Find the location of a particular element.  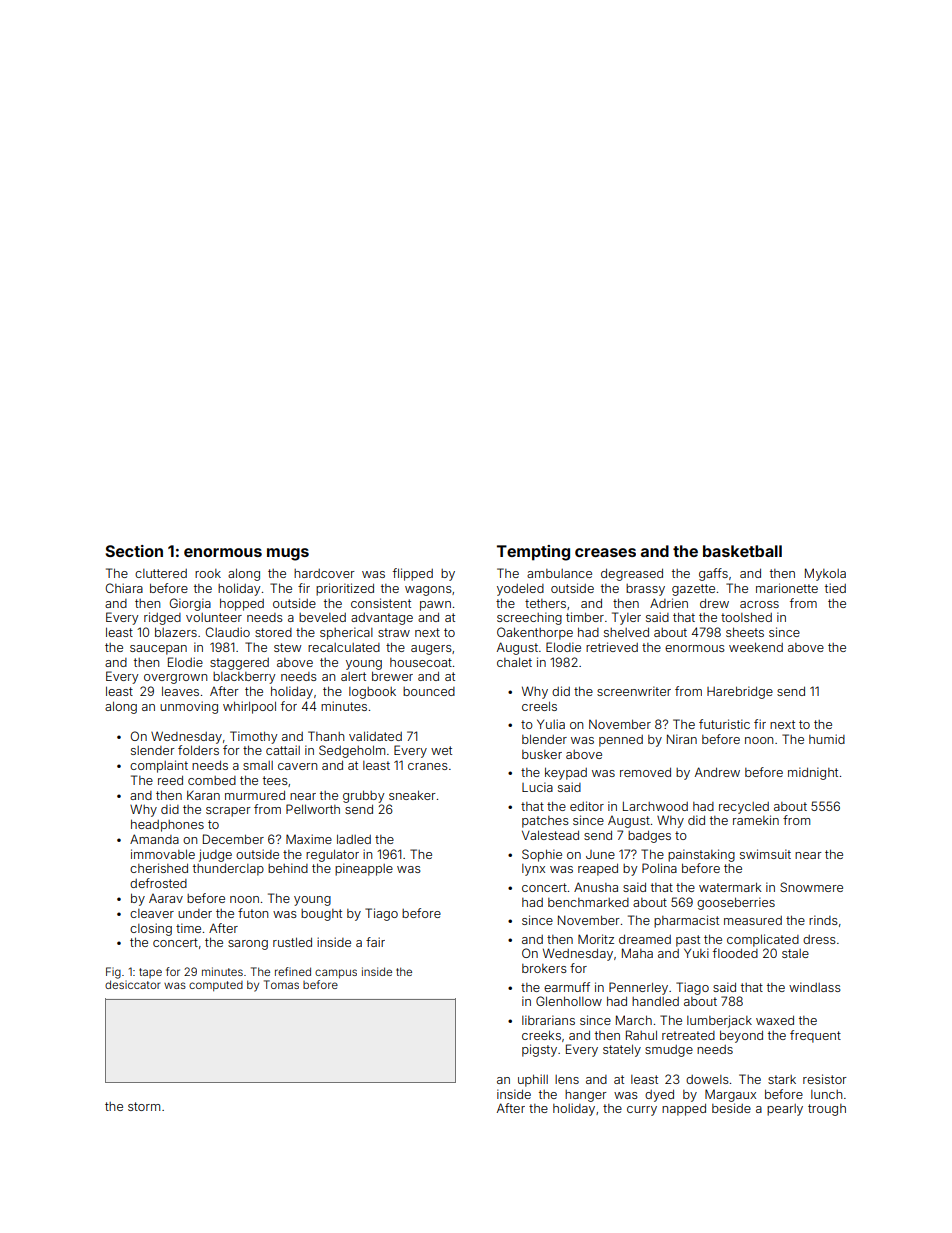

weekend is located at coordinates (756, 647).
